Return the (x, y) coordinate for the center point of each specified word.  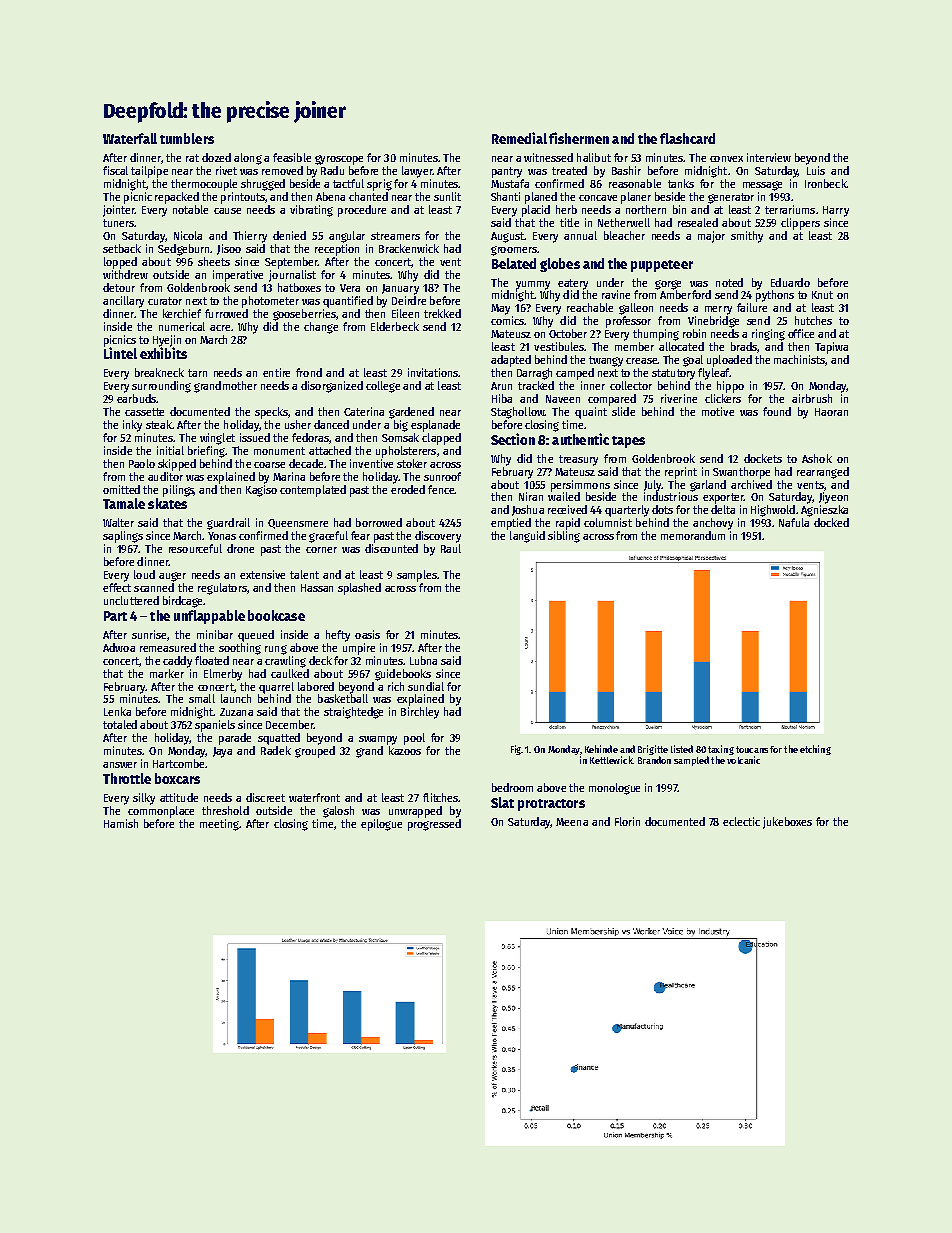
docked (831, 522)
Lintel (120, 353)
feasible (292, 157)
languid (527, 537)
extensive (262, 574)
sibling (564, 537)
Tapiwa (831, 348)
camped (575, 374)
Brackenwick (409, 248)
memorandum (693, 535)
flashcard (687, 138)
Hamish (121, 823)
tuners (118, 223)
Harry (836, 211)
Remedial (519, 138)
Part (115, 616)
